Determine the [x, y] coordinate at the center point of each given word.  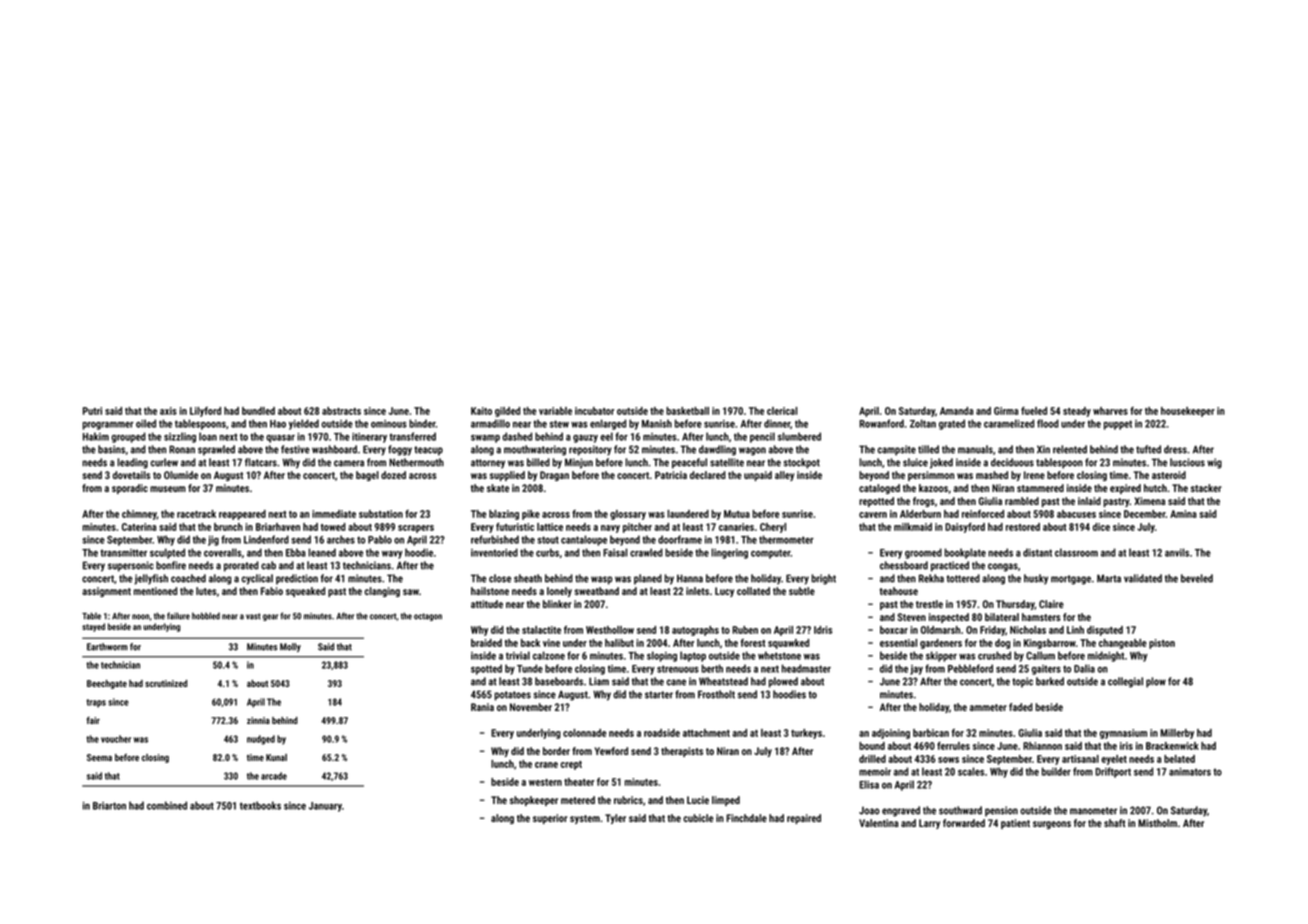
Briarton [109, 806]
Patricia [671, 475]
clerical [782, 411]
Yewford [611, 751]
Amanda [956, 411]
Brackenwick [1172, 746]
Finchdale [746, 818]
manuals [975, 449]
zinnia [258, 720]
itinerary [369, 438]
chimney [139, 515]
